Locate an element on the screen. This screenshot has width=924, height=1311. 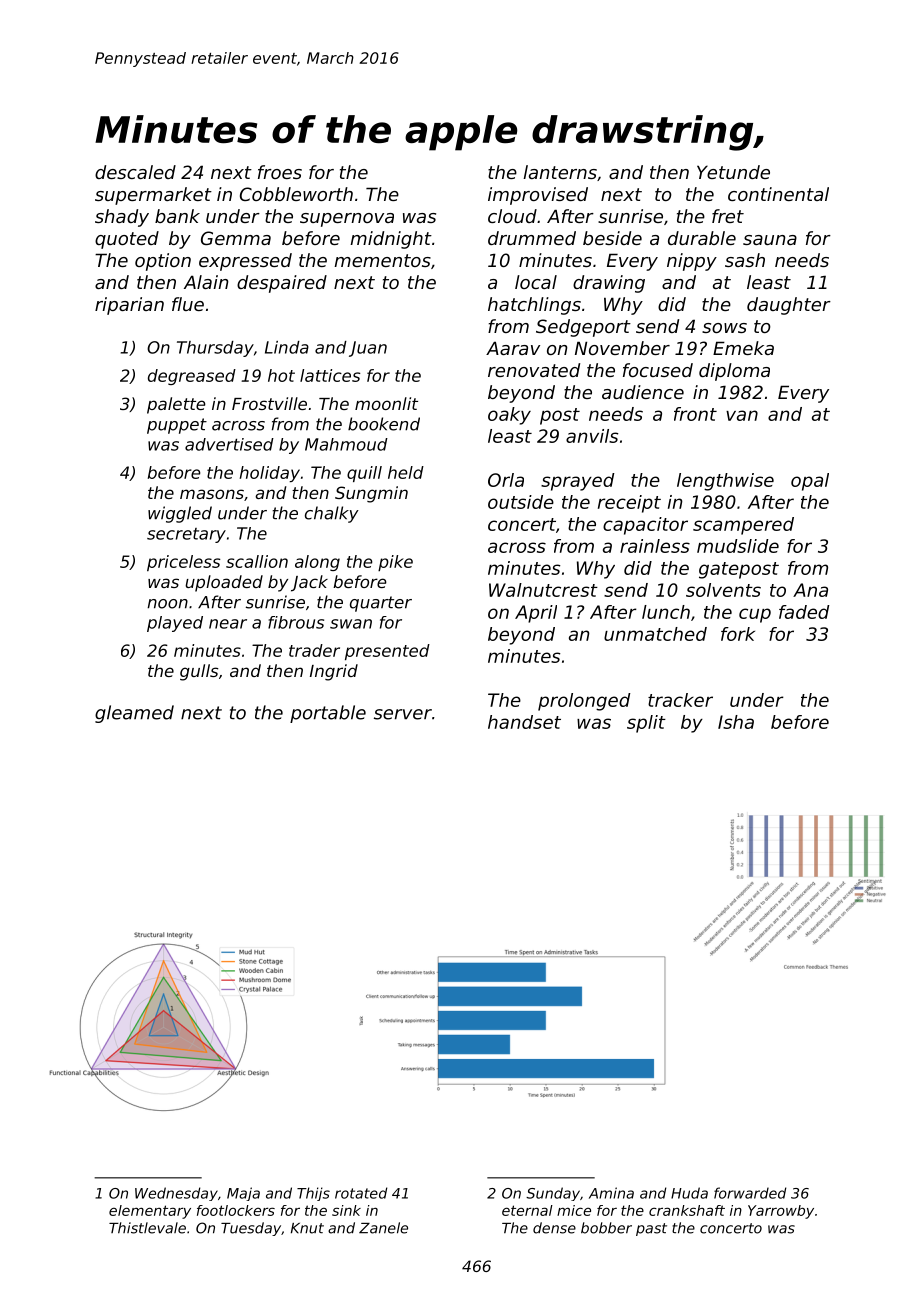
Isha is located at coordinates (736, 722).
